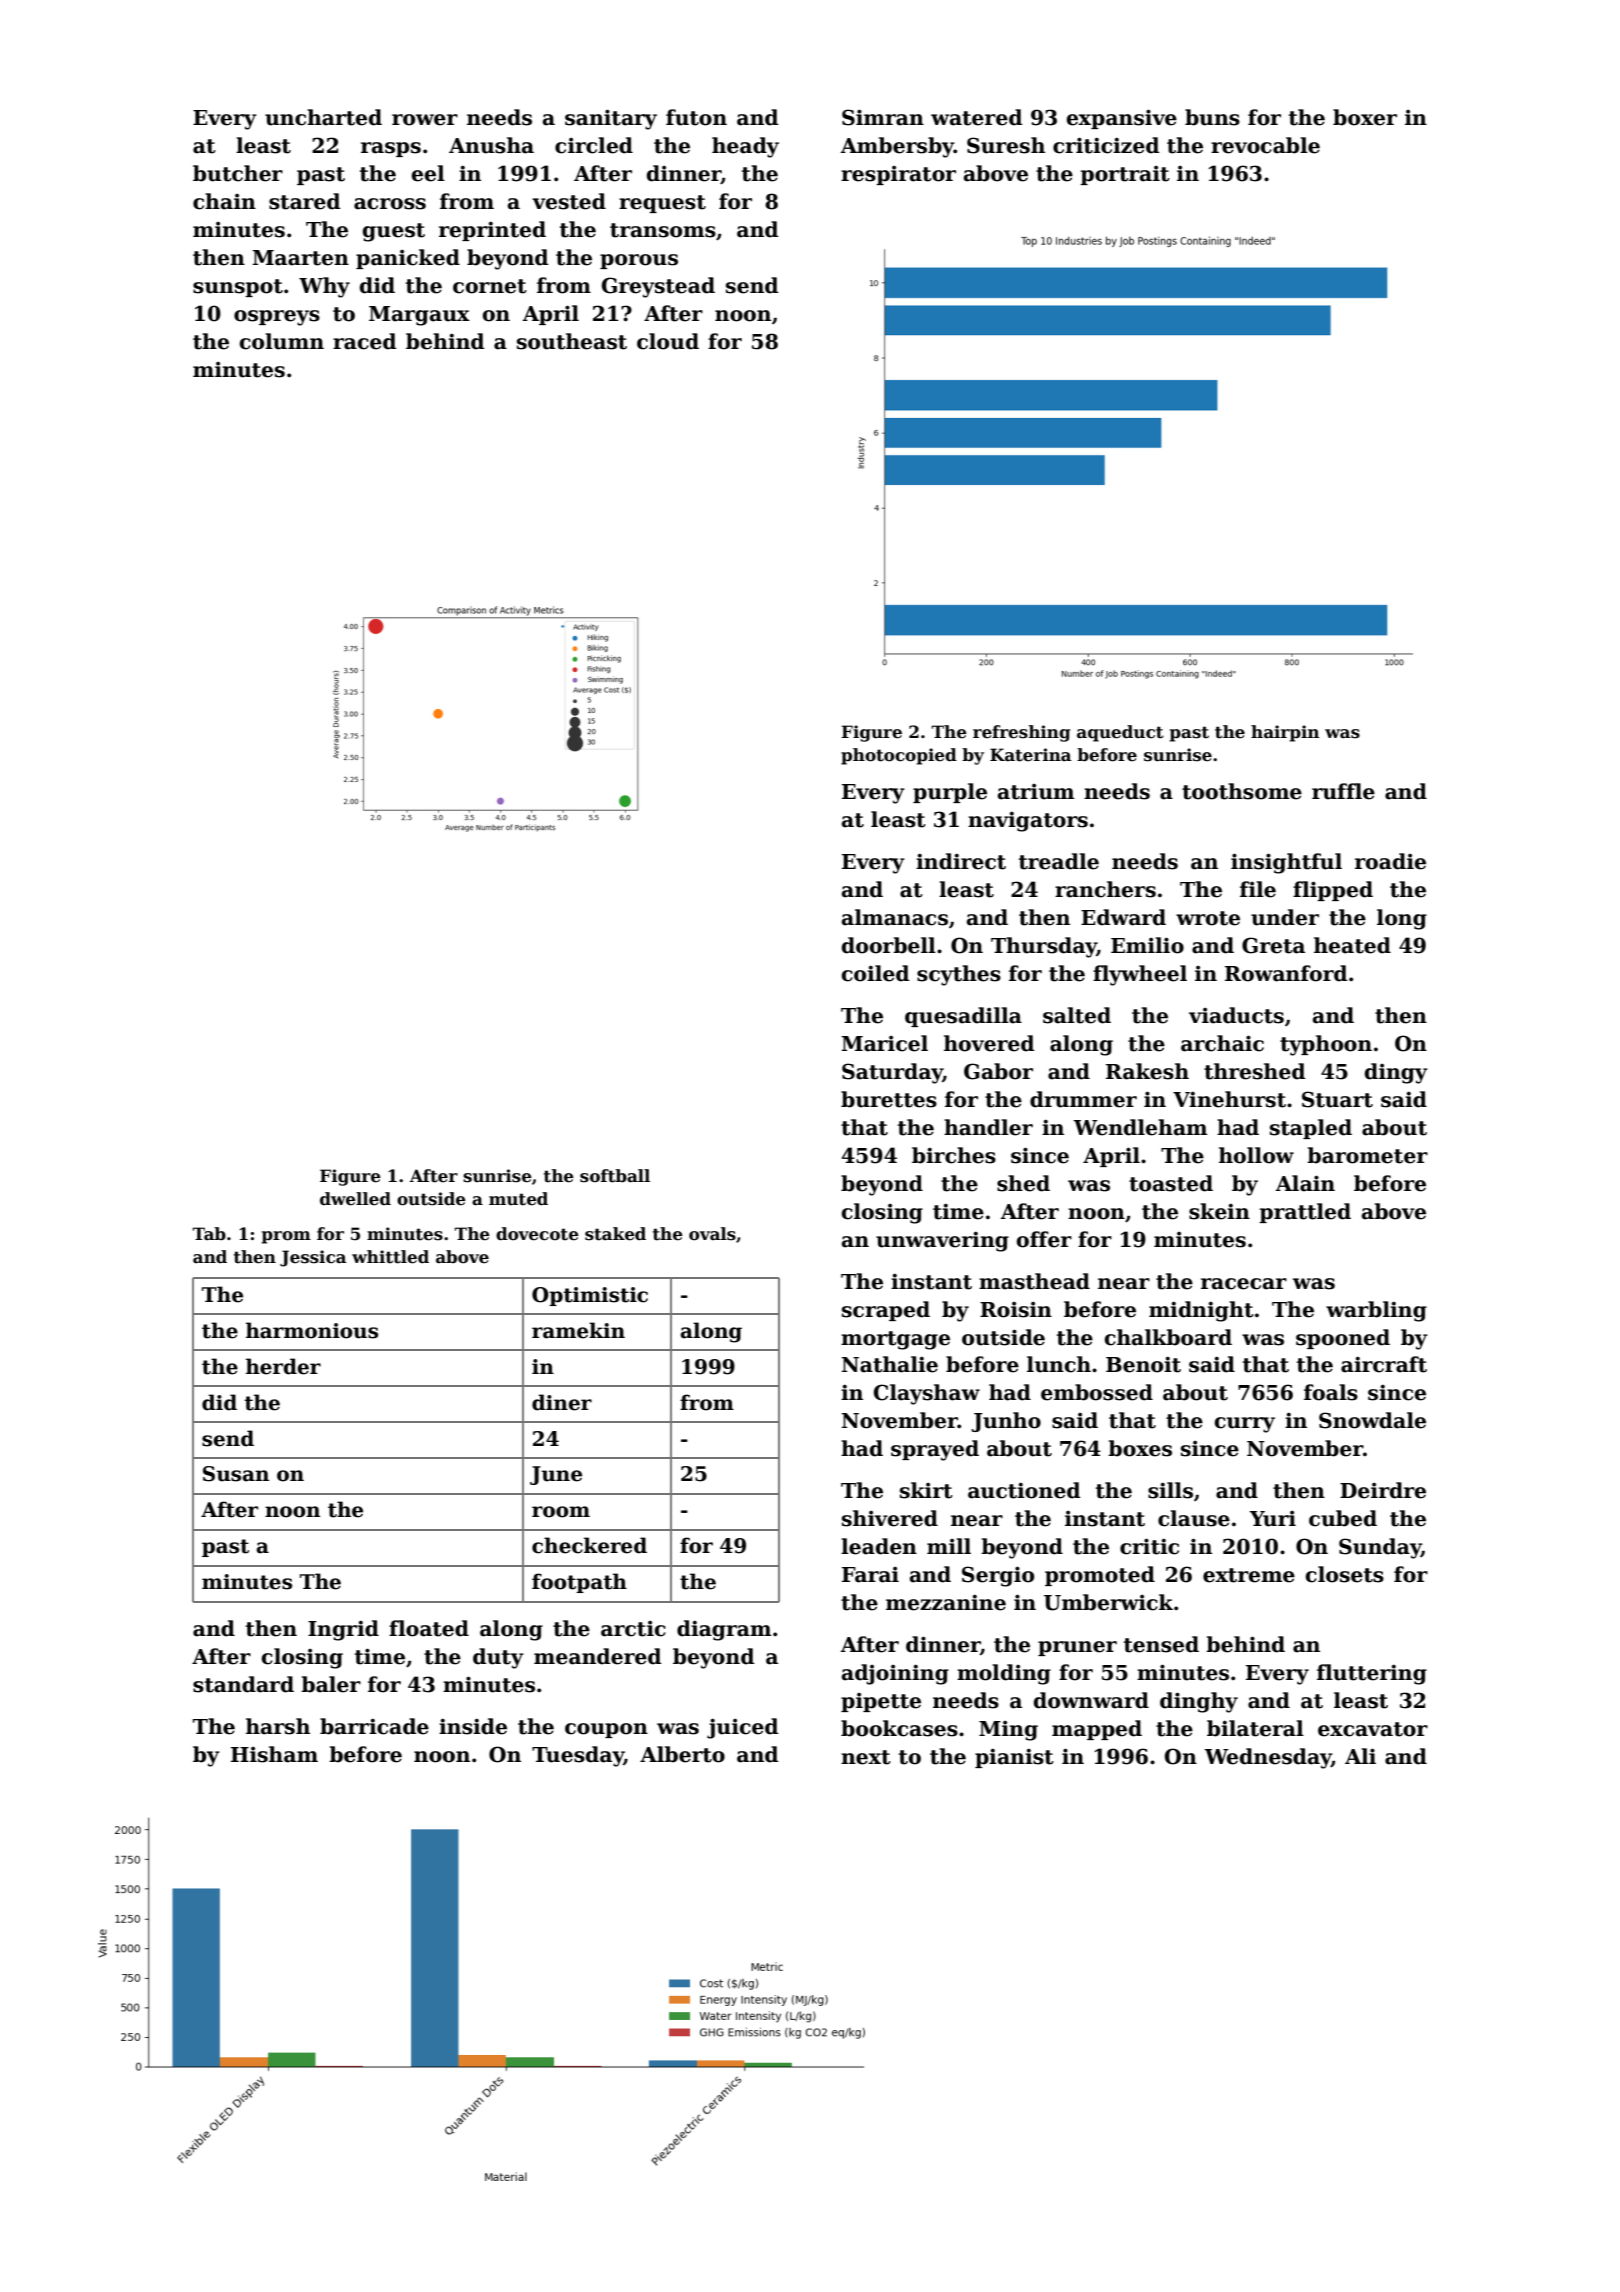  What do you see at coordinates (899, 756) in the screenshot?
I see `photocopied` at bounding box center [899, 756].
